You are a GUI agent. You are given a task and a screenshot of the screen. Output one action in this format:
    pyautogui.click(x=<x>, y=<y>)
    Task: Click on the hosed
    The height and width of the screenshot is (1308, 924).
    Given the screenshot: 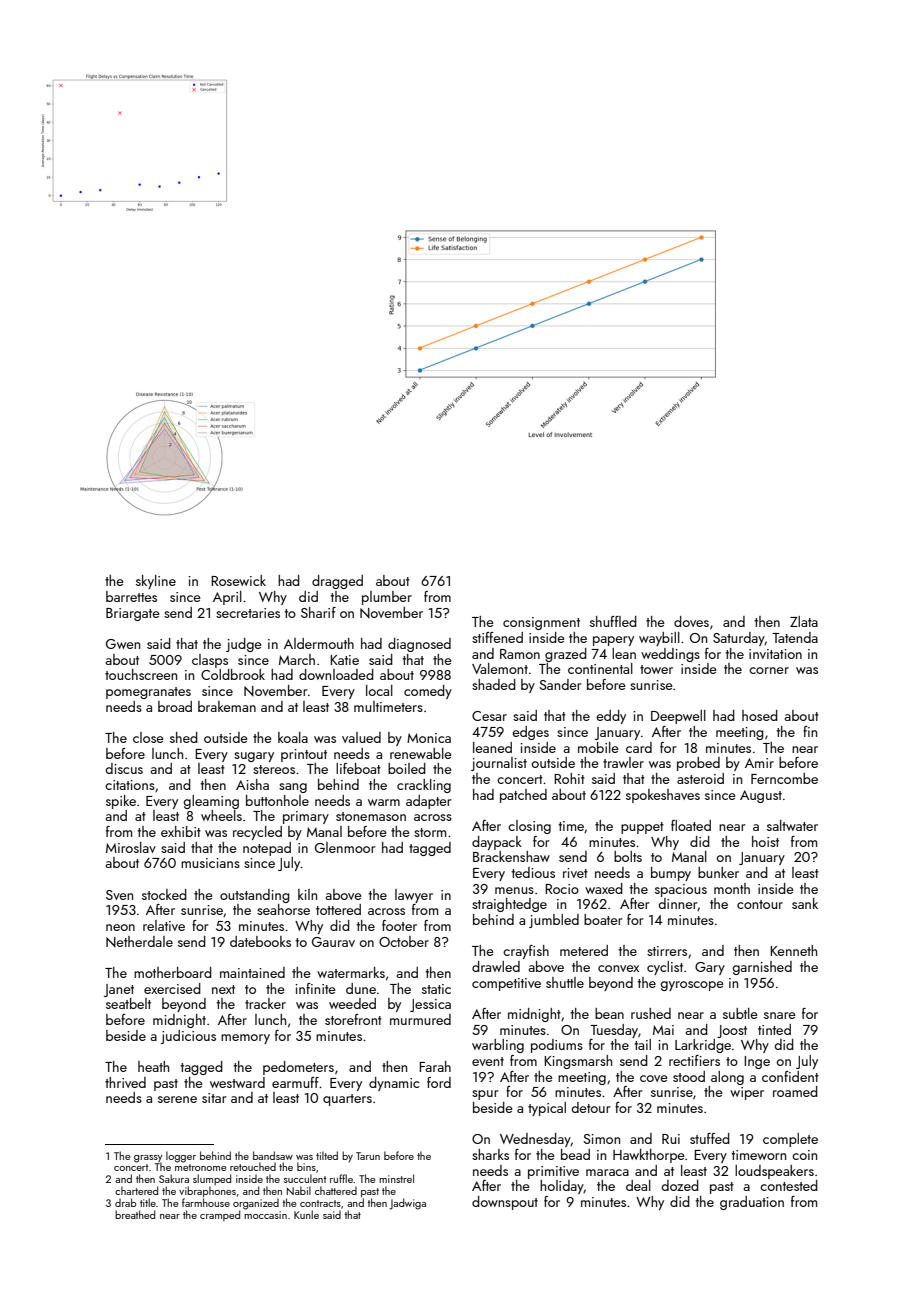 What is the action you would take?
    pyautogui.click(x=760, y=715)
